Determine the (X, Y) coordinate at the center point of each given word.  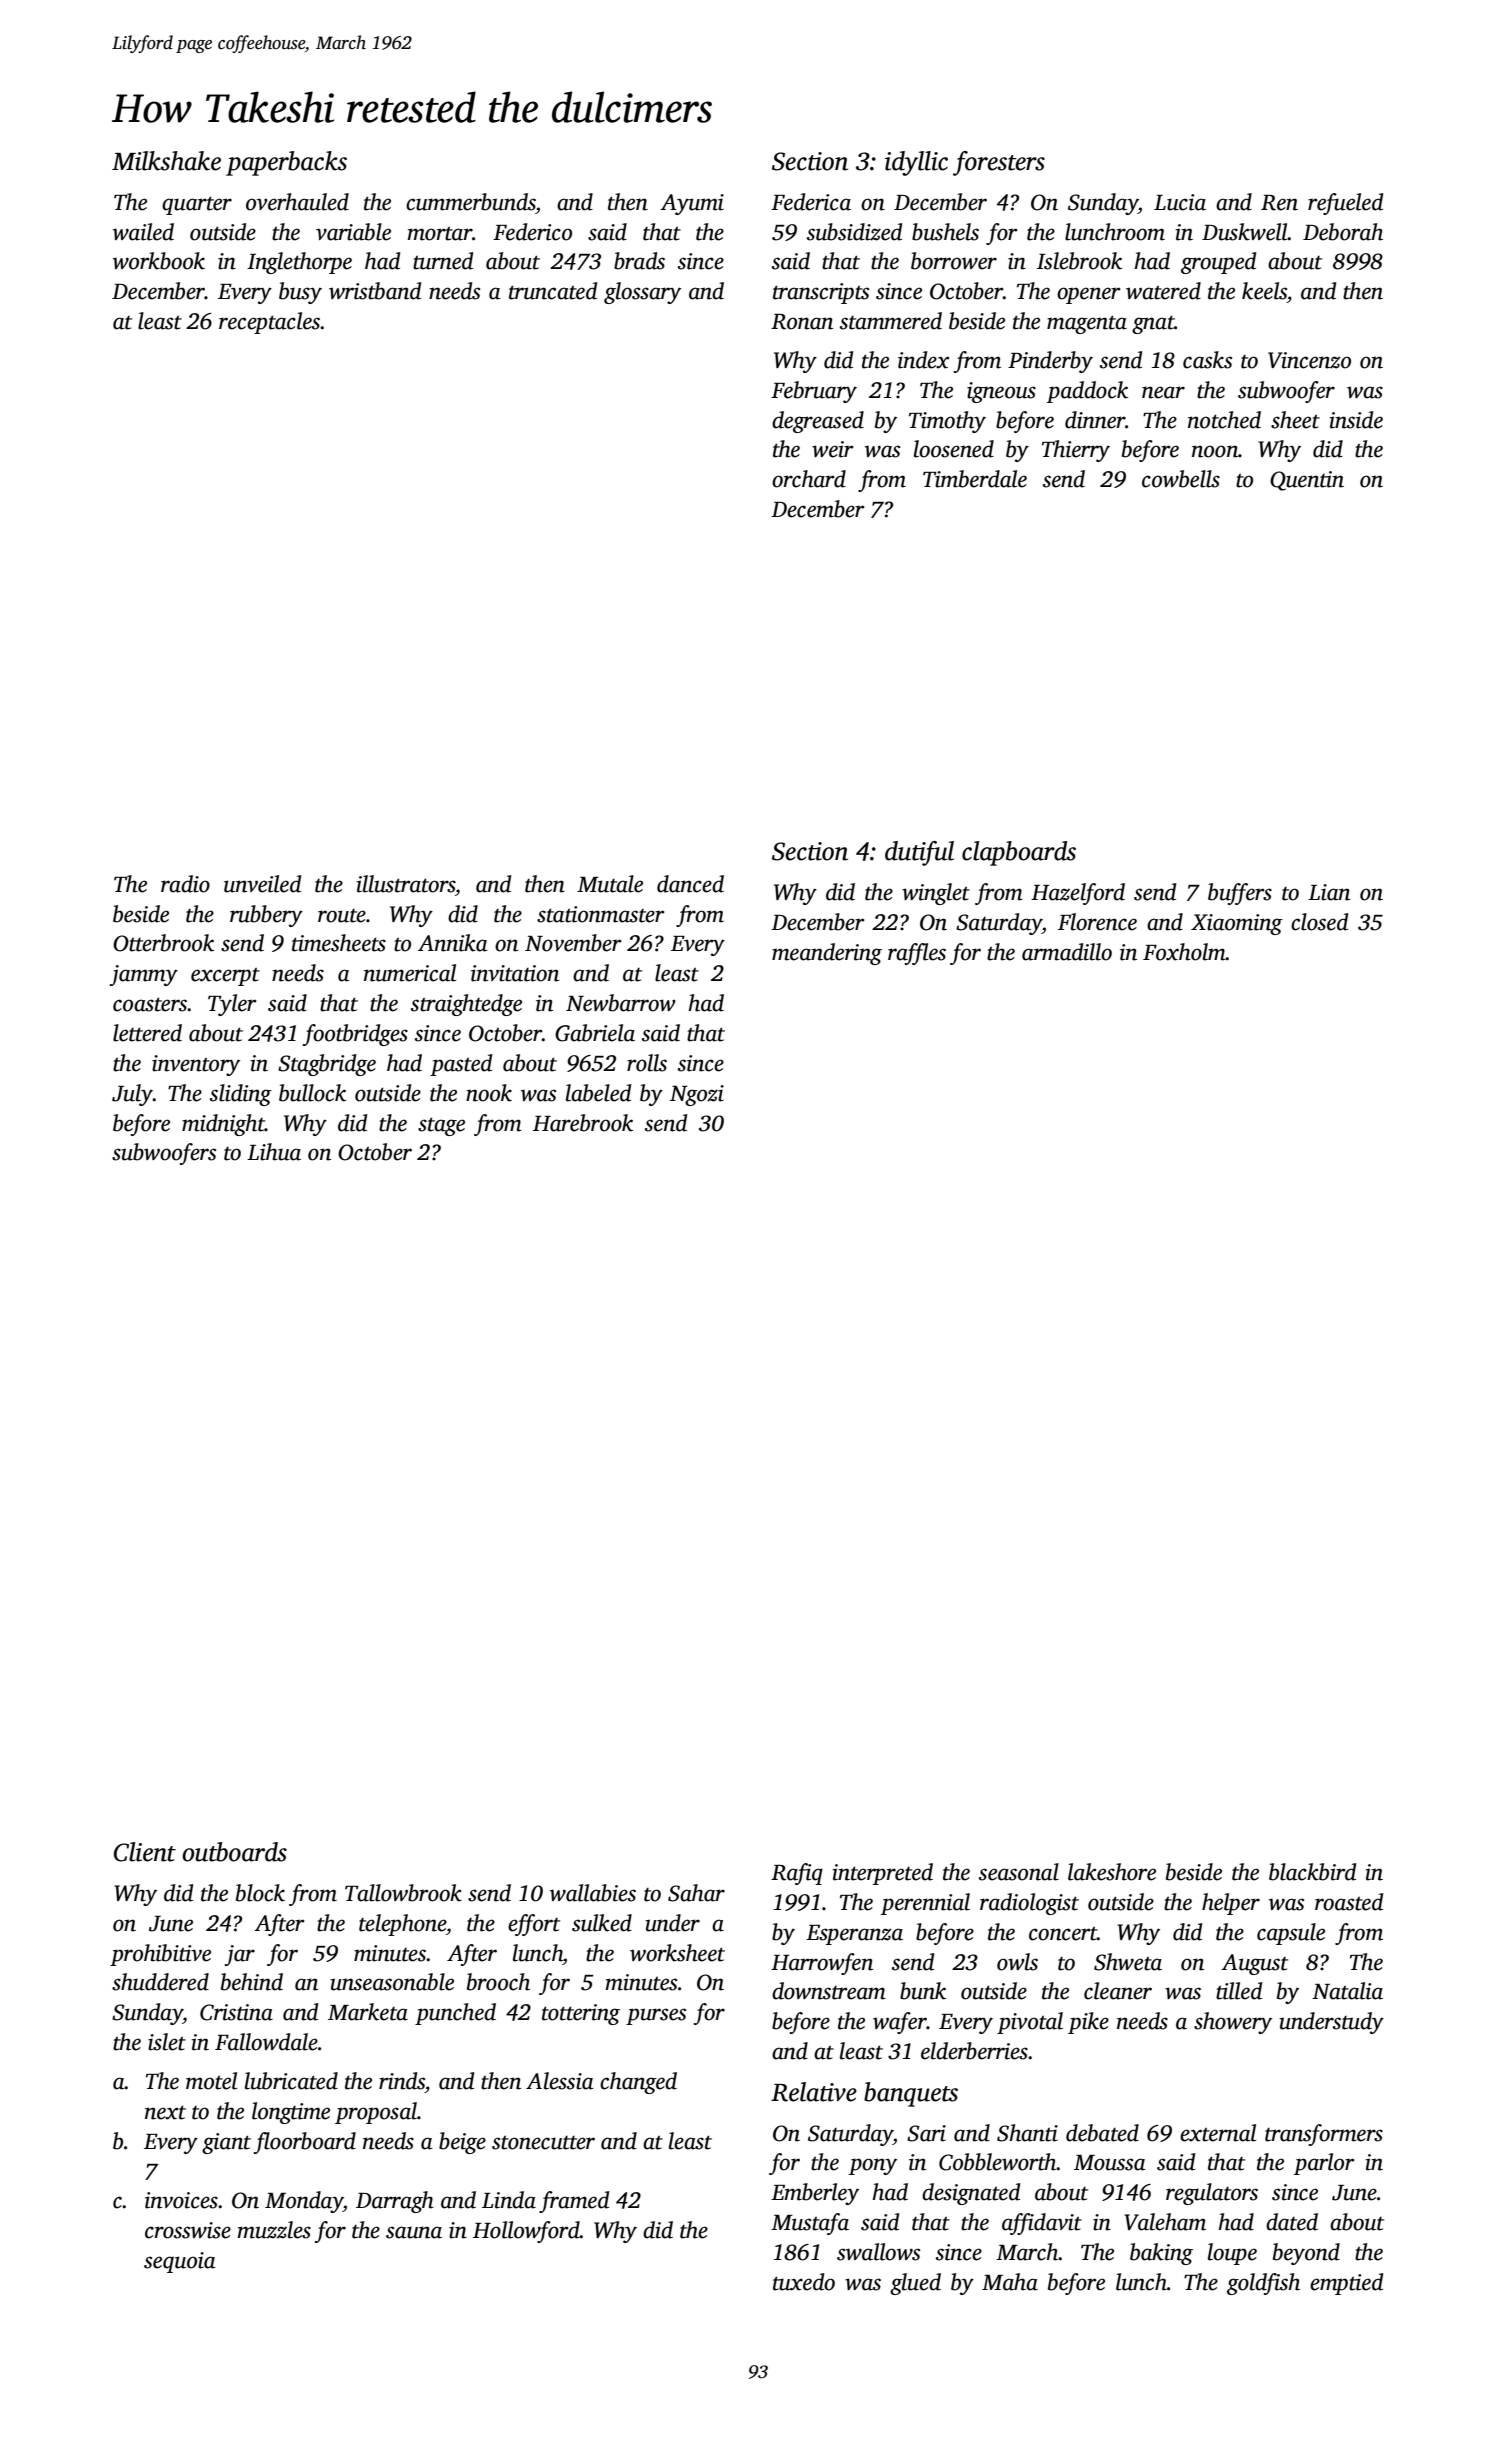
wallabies (593, 1893)
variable (353, 232)
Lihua (274, 1152)
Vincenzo (1309, 360)
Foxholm (1184, 952)
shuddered (160, 1982)
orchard (809, 479)
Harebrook (583, 1123)
